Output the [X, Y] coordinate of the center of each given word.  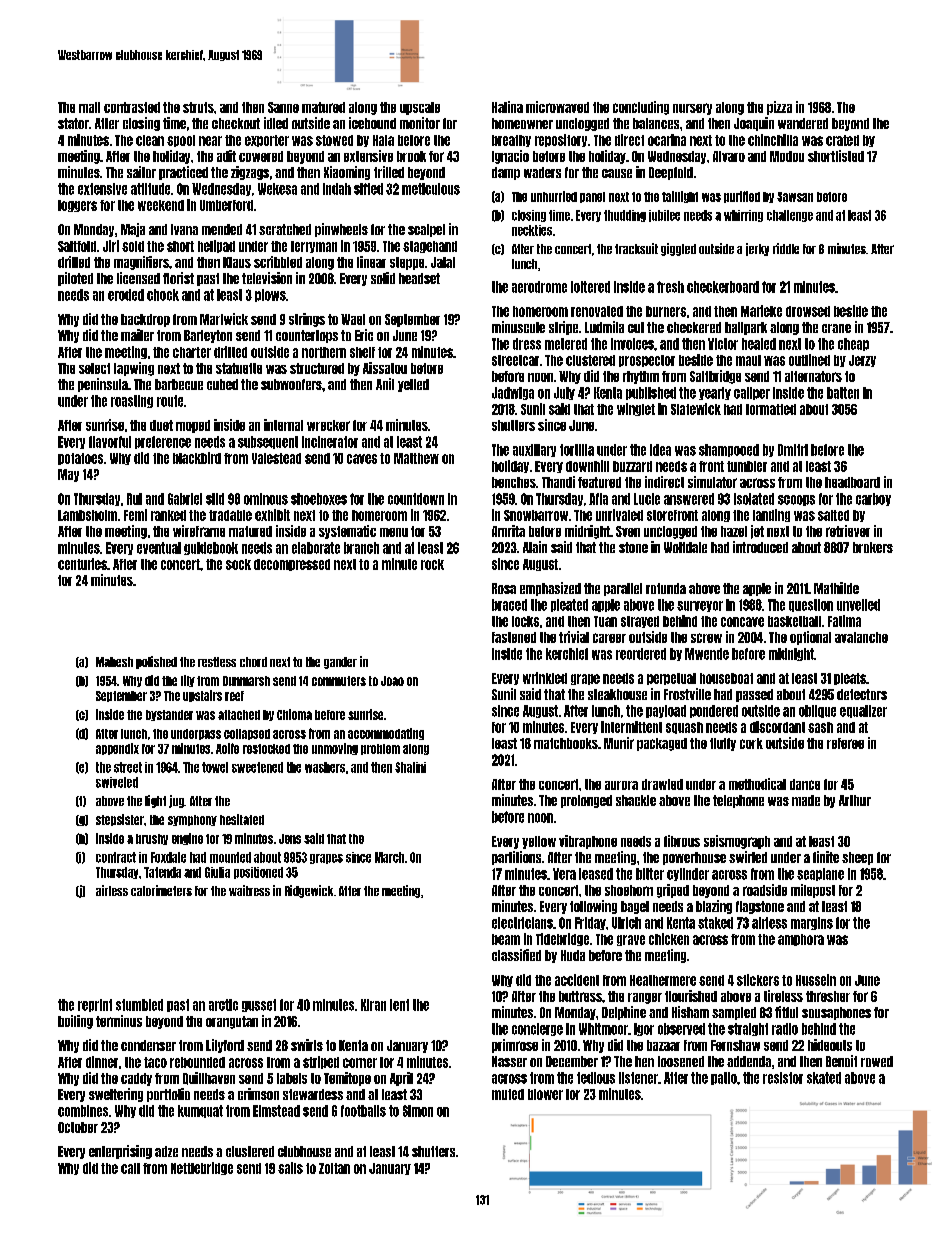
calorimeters [161, 890]
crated [842, 140]
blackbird [197, 458]
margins [812, 923]
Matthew [416, 458]
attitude [150, 189]
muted [508, 1094]
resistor [783, 1078]
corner [360, 1063]
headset [419, 278]
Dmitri [793, 450]
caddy [136, 1079]
